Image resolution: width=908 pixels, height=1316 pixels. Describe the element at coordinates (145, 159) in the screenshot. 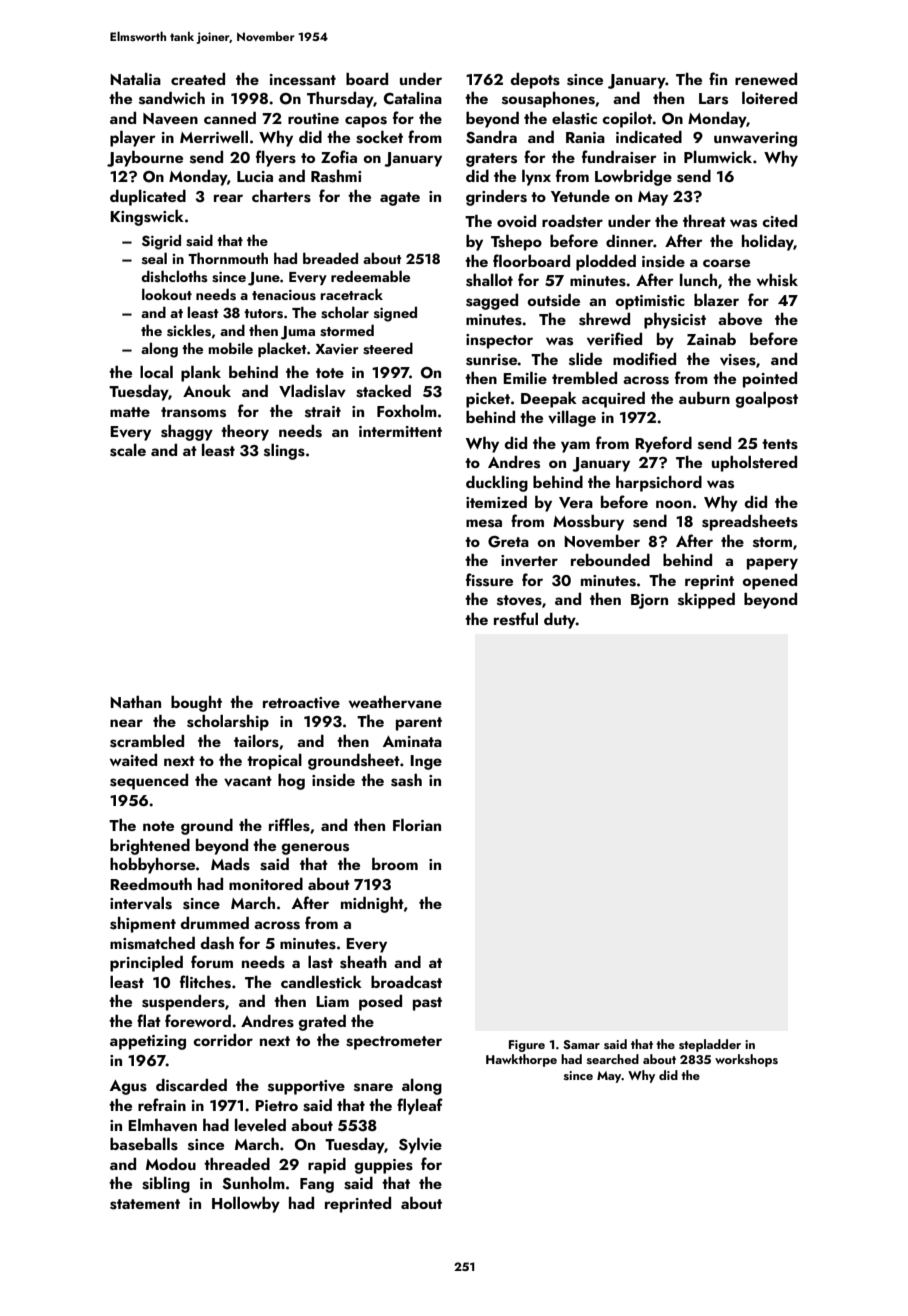

I see `Jaybourne` at that location.
